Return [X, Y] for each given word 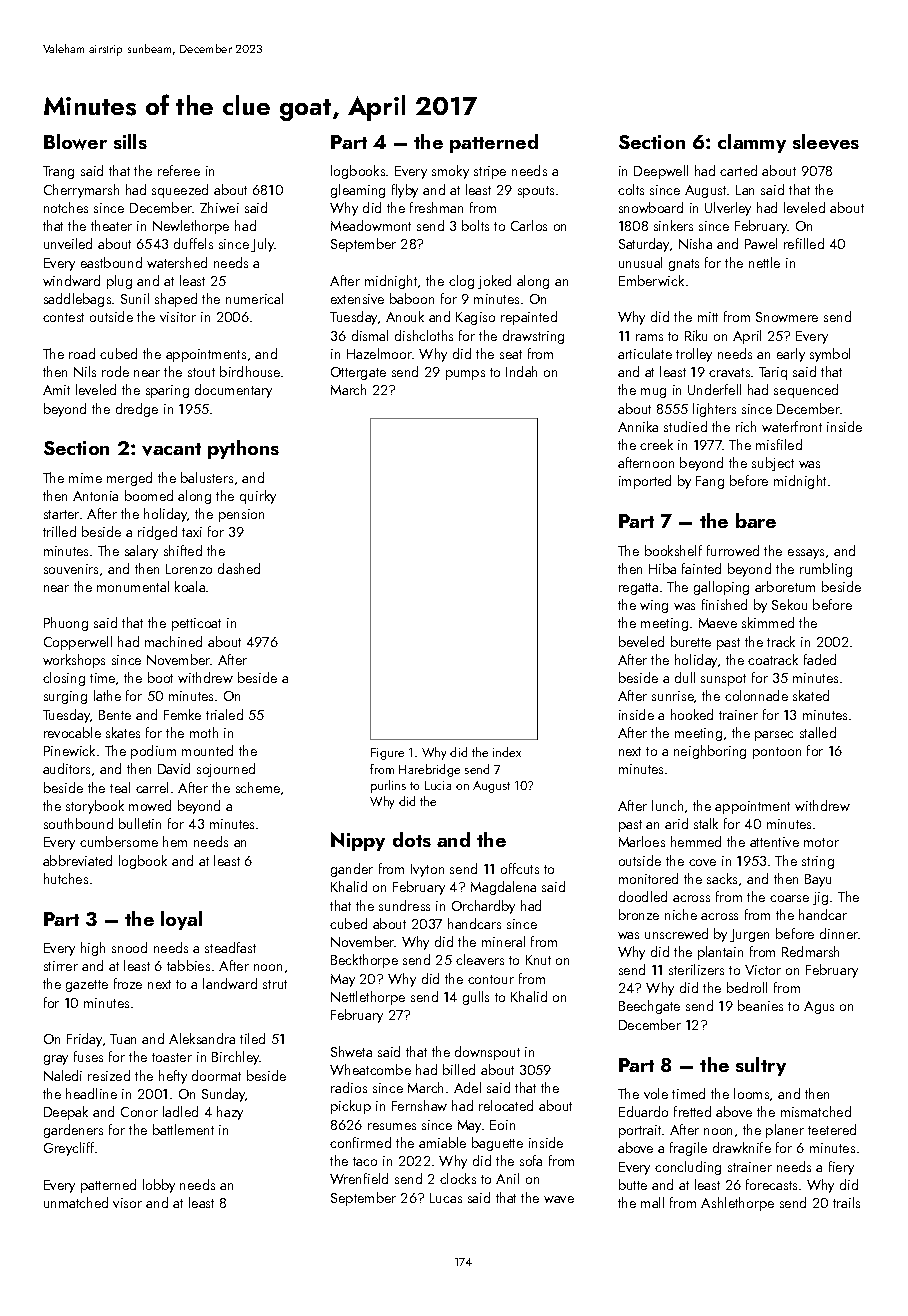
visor [127, 1203]
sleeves [826, 142]
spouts [536, 192]
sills [130, 141]
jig [820, 898]
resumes [392, 1126]
